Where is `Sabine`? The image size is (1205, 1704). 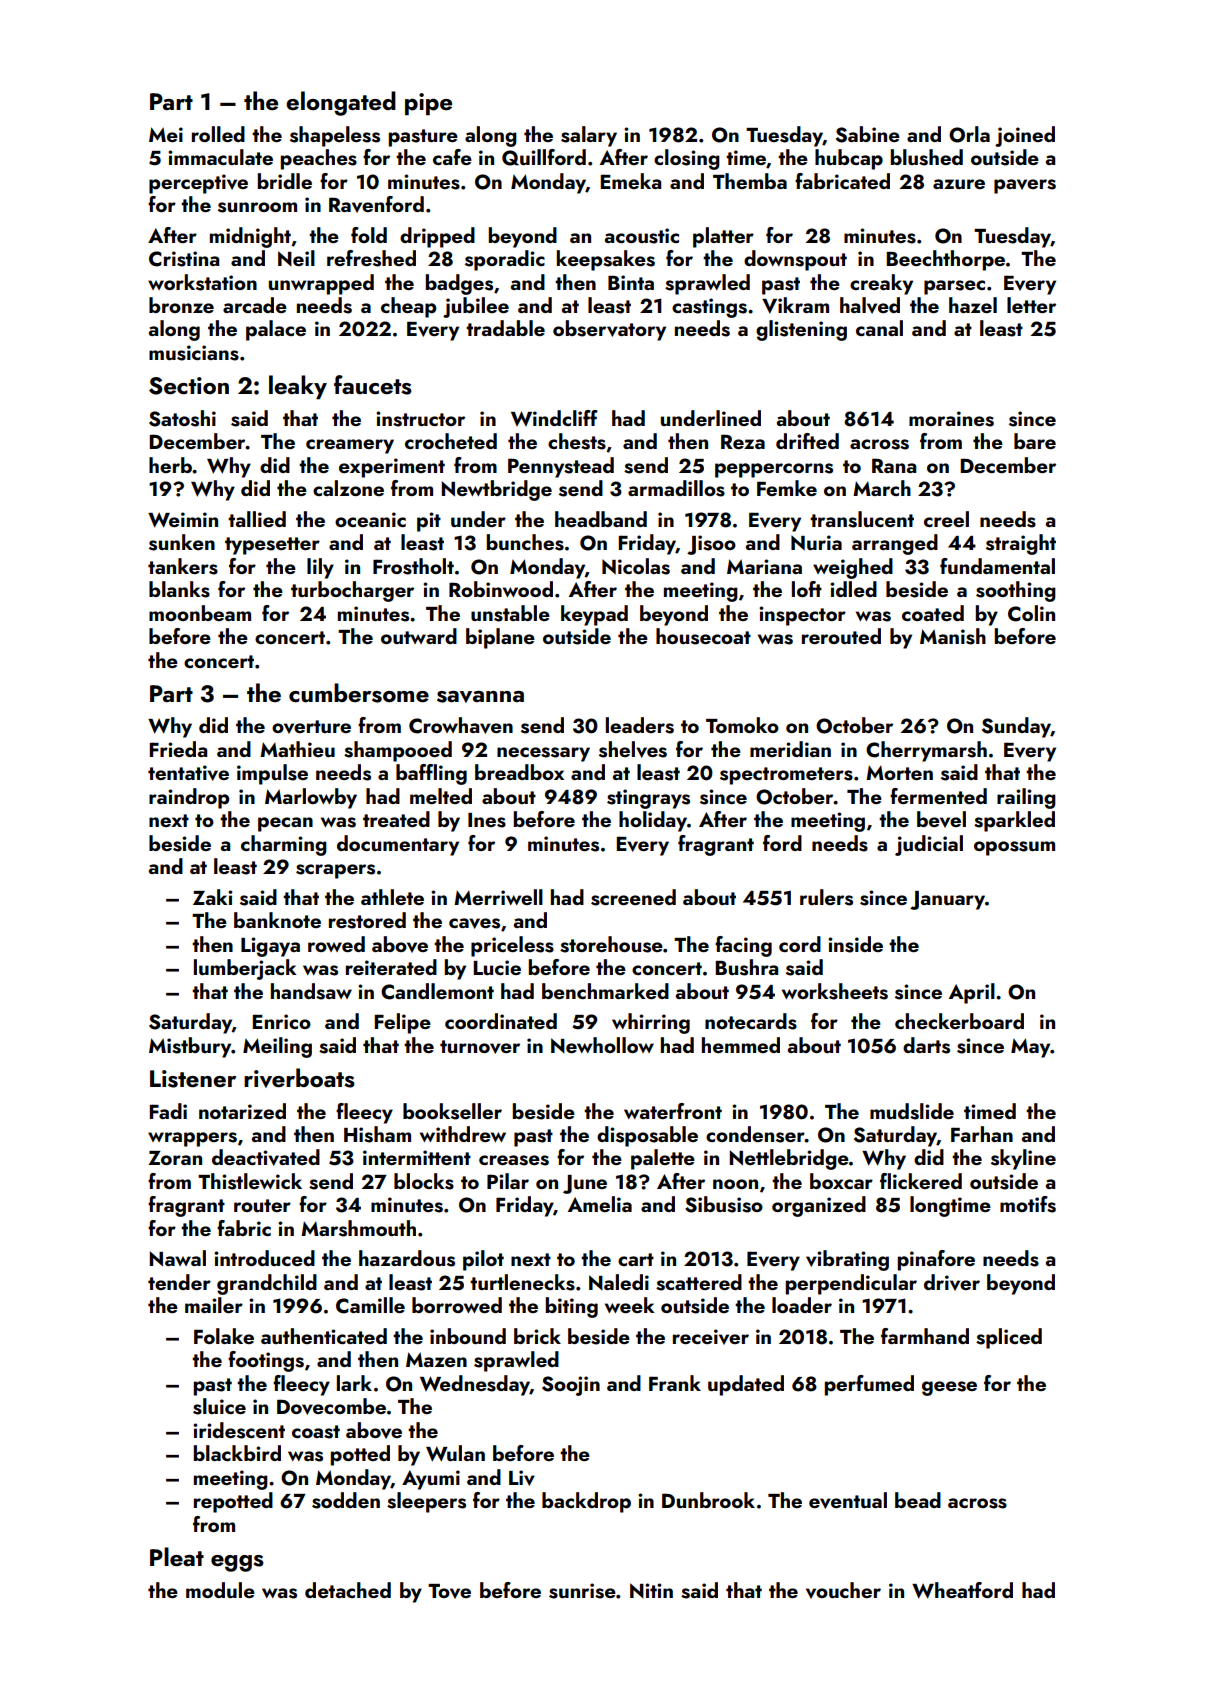
Sabine is located at coordinates (868, 134).
